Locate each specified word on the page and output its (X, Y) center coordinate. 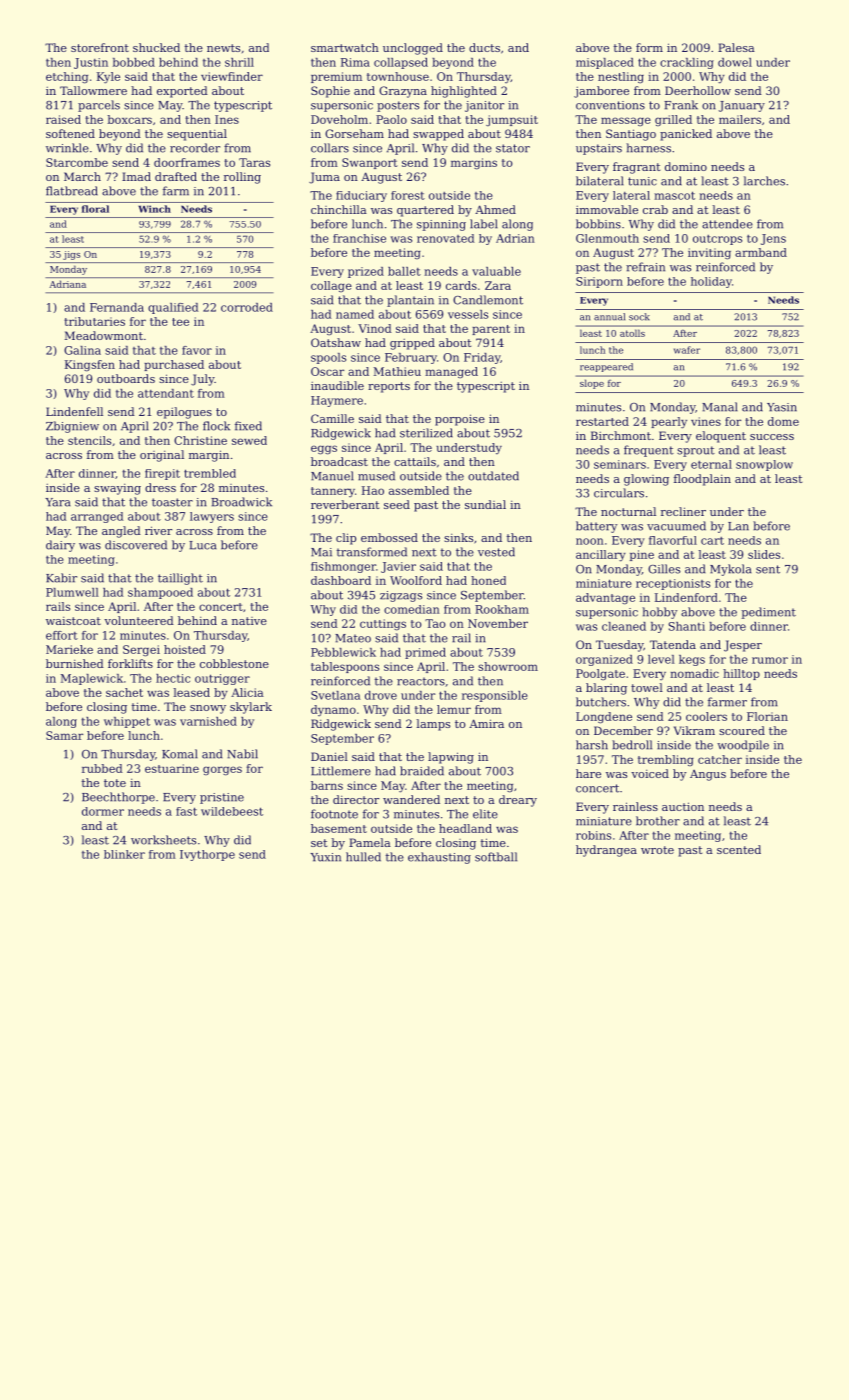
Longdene (604, 718)
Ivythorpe (207, 855)
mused (376, 476)
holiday (711, 282)
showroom (508, 666)
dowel (735, 62)
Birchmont (621, 435)
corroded (247, 307)
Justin (91, 63)
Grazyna (403, 92)
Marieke (69, 649)
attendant (166, 393)
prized (366, 272)
